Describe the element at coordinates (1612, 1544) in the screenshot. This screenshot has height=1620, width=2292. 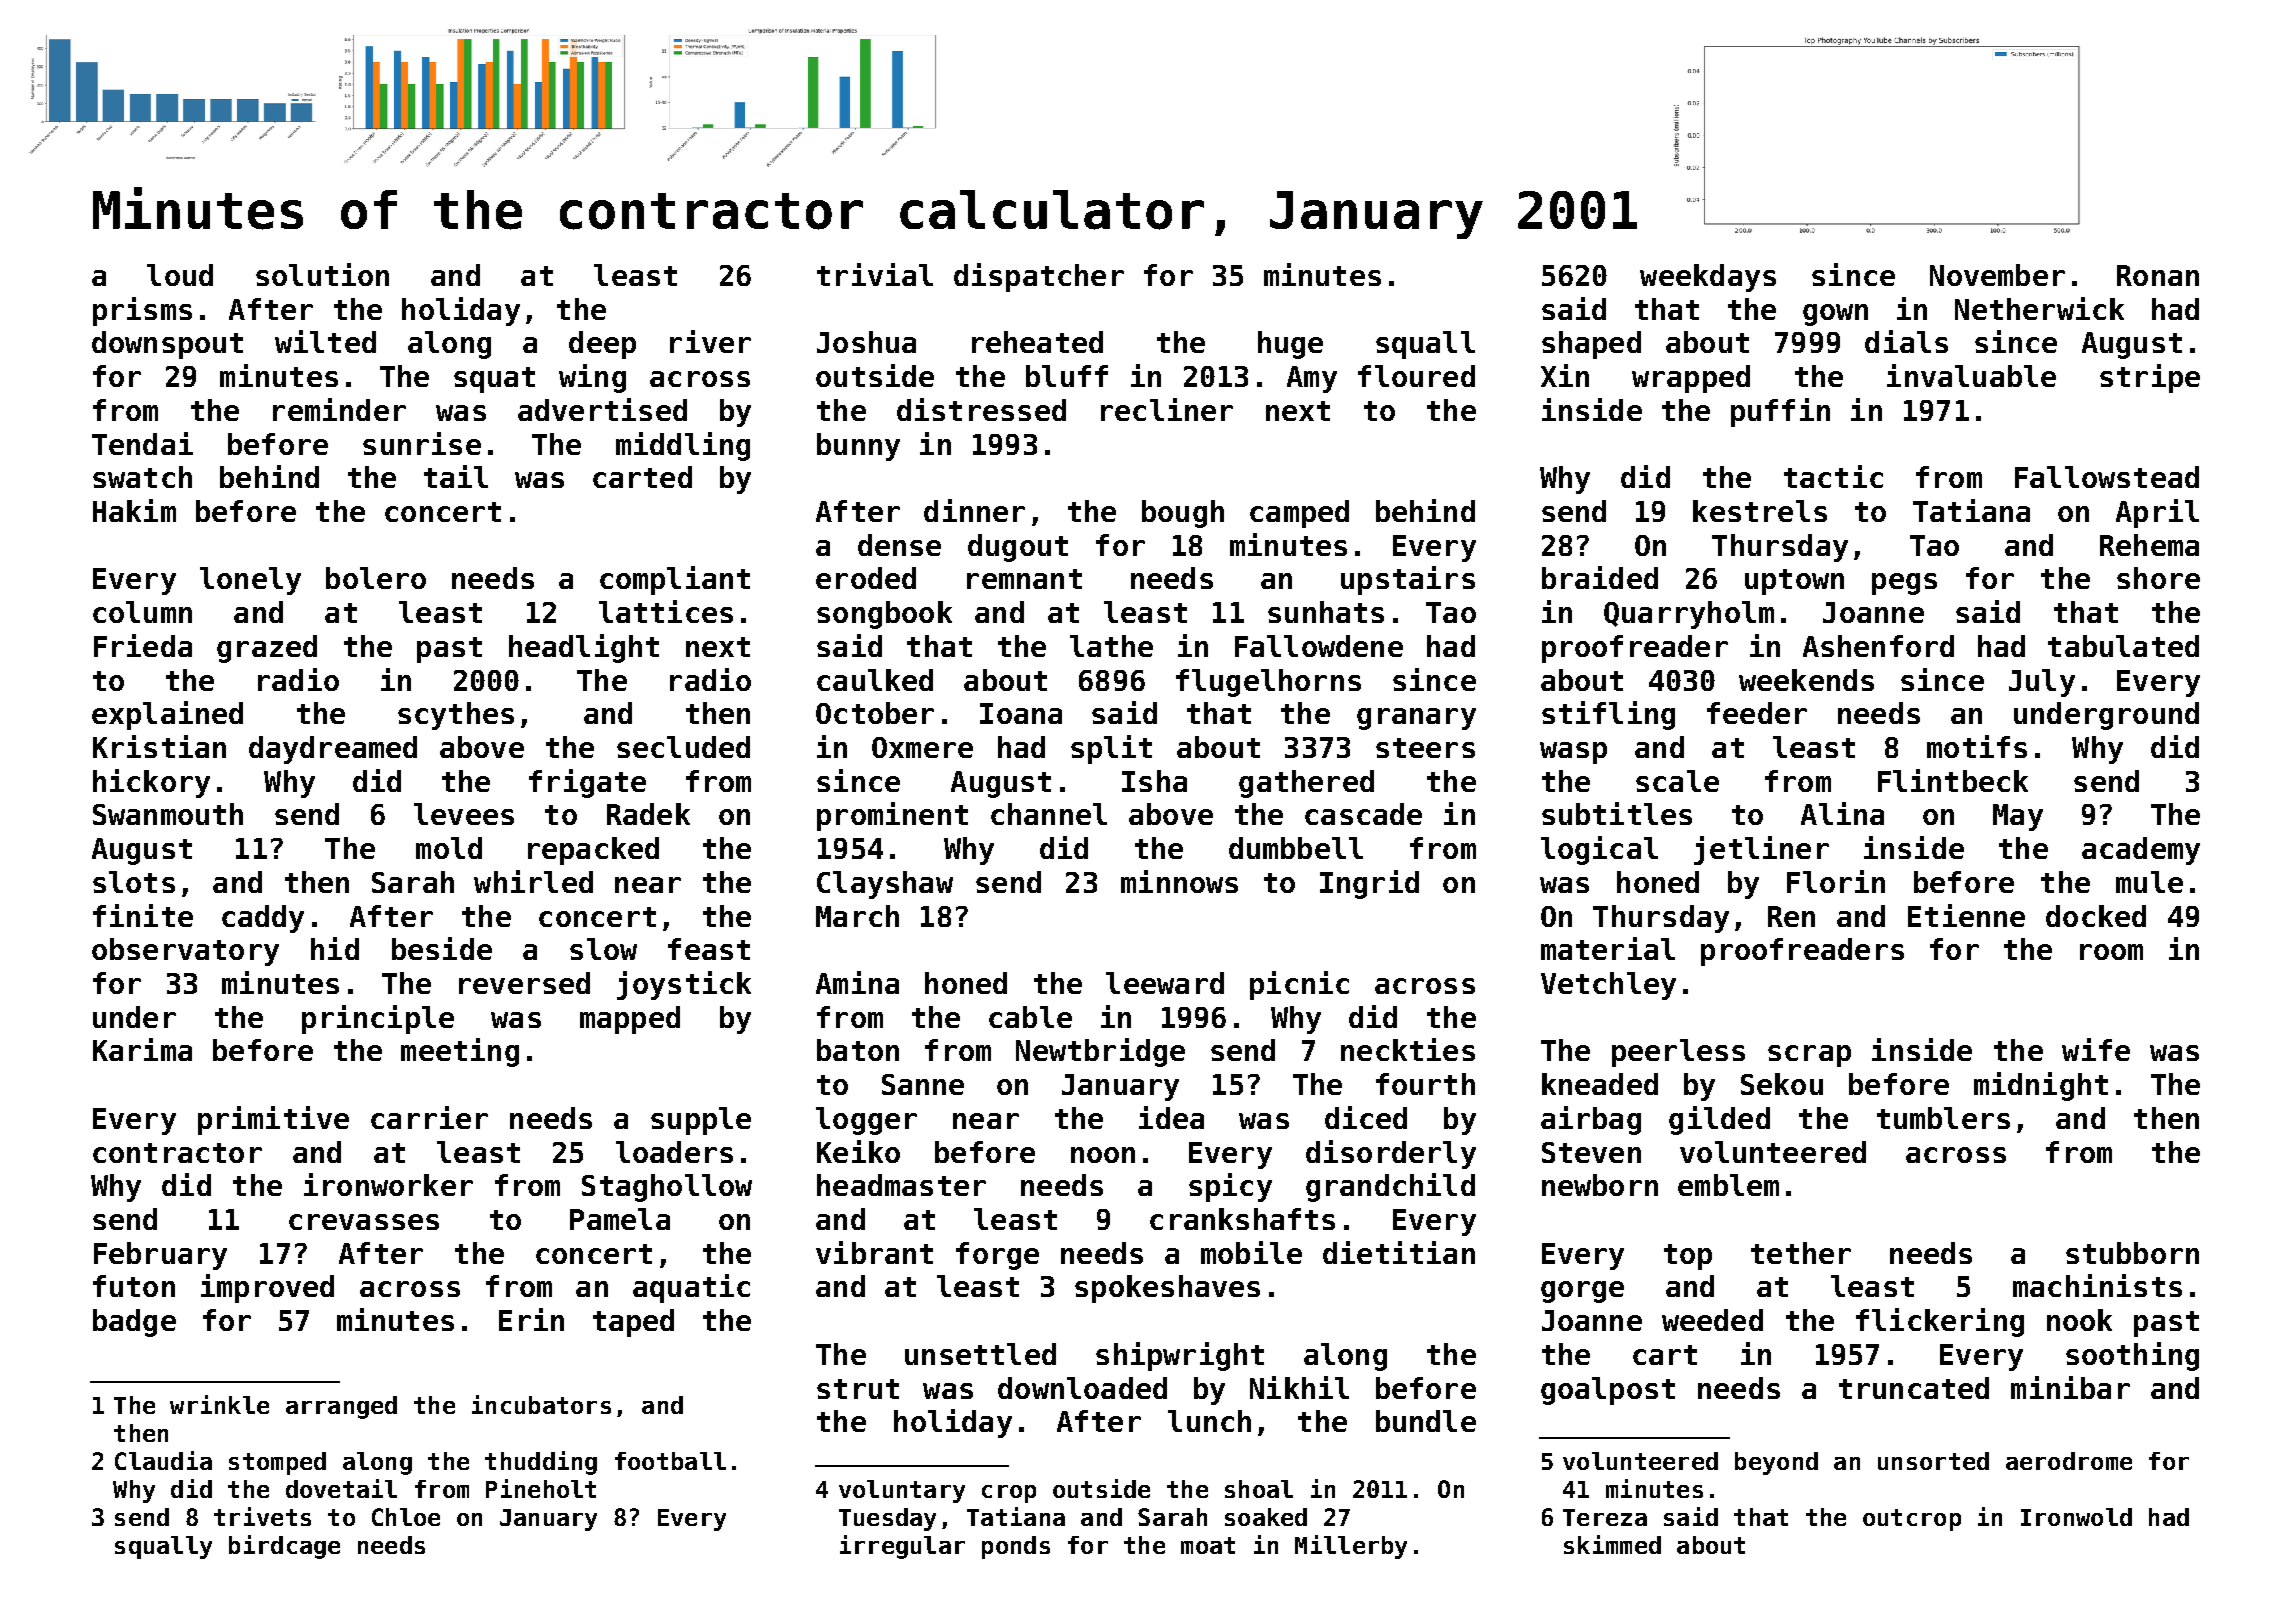
I see `skimmed` at that location.
